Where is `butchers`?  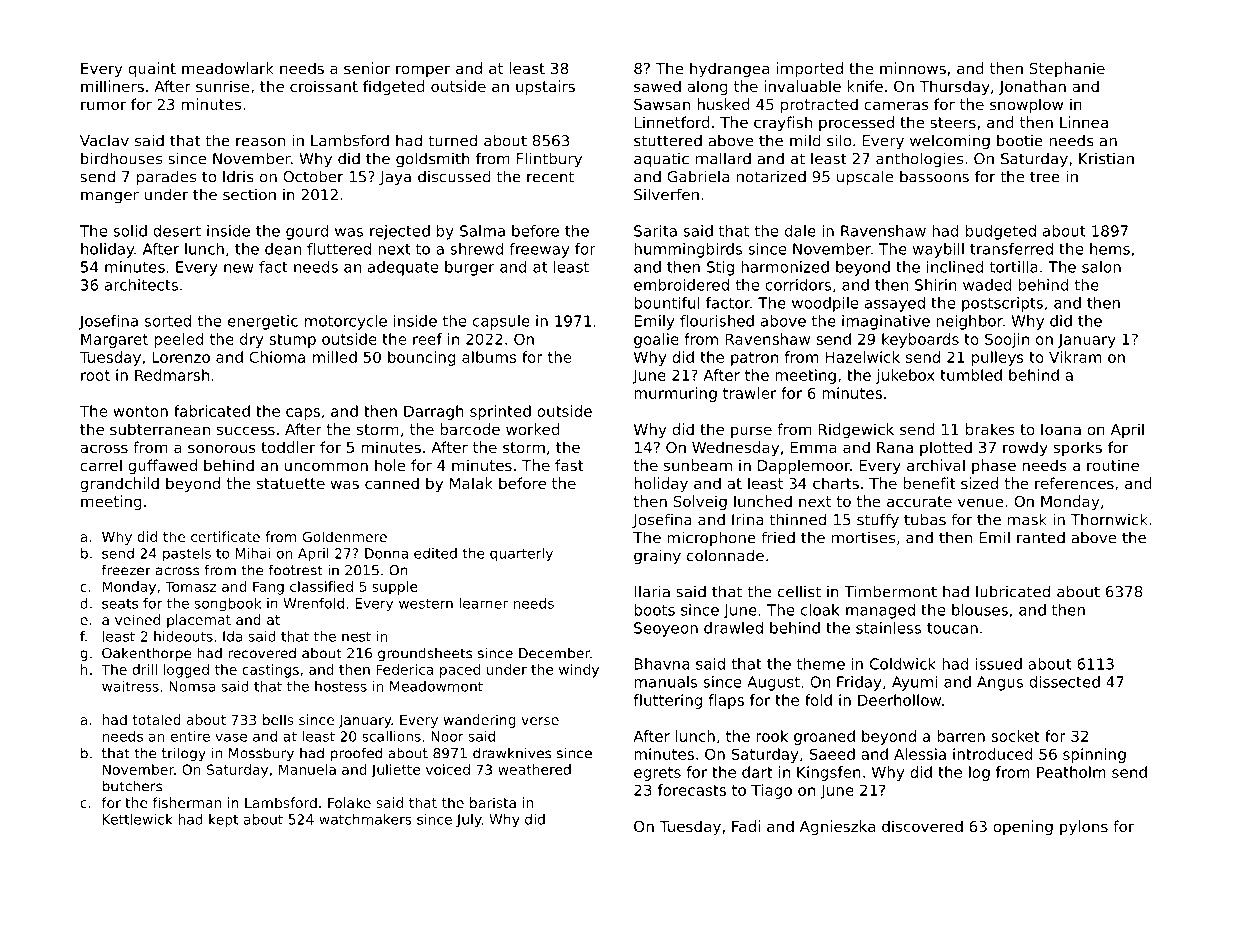
butchers is located at coordinates (132, 786).
